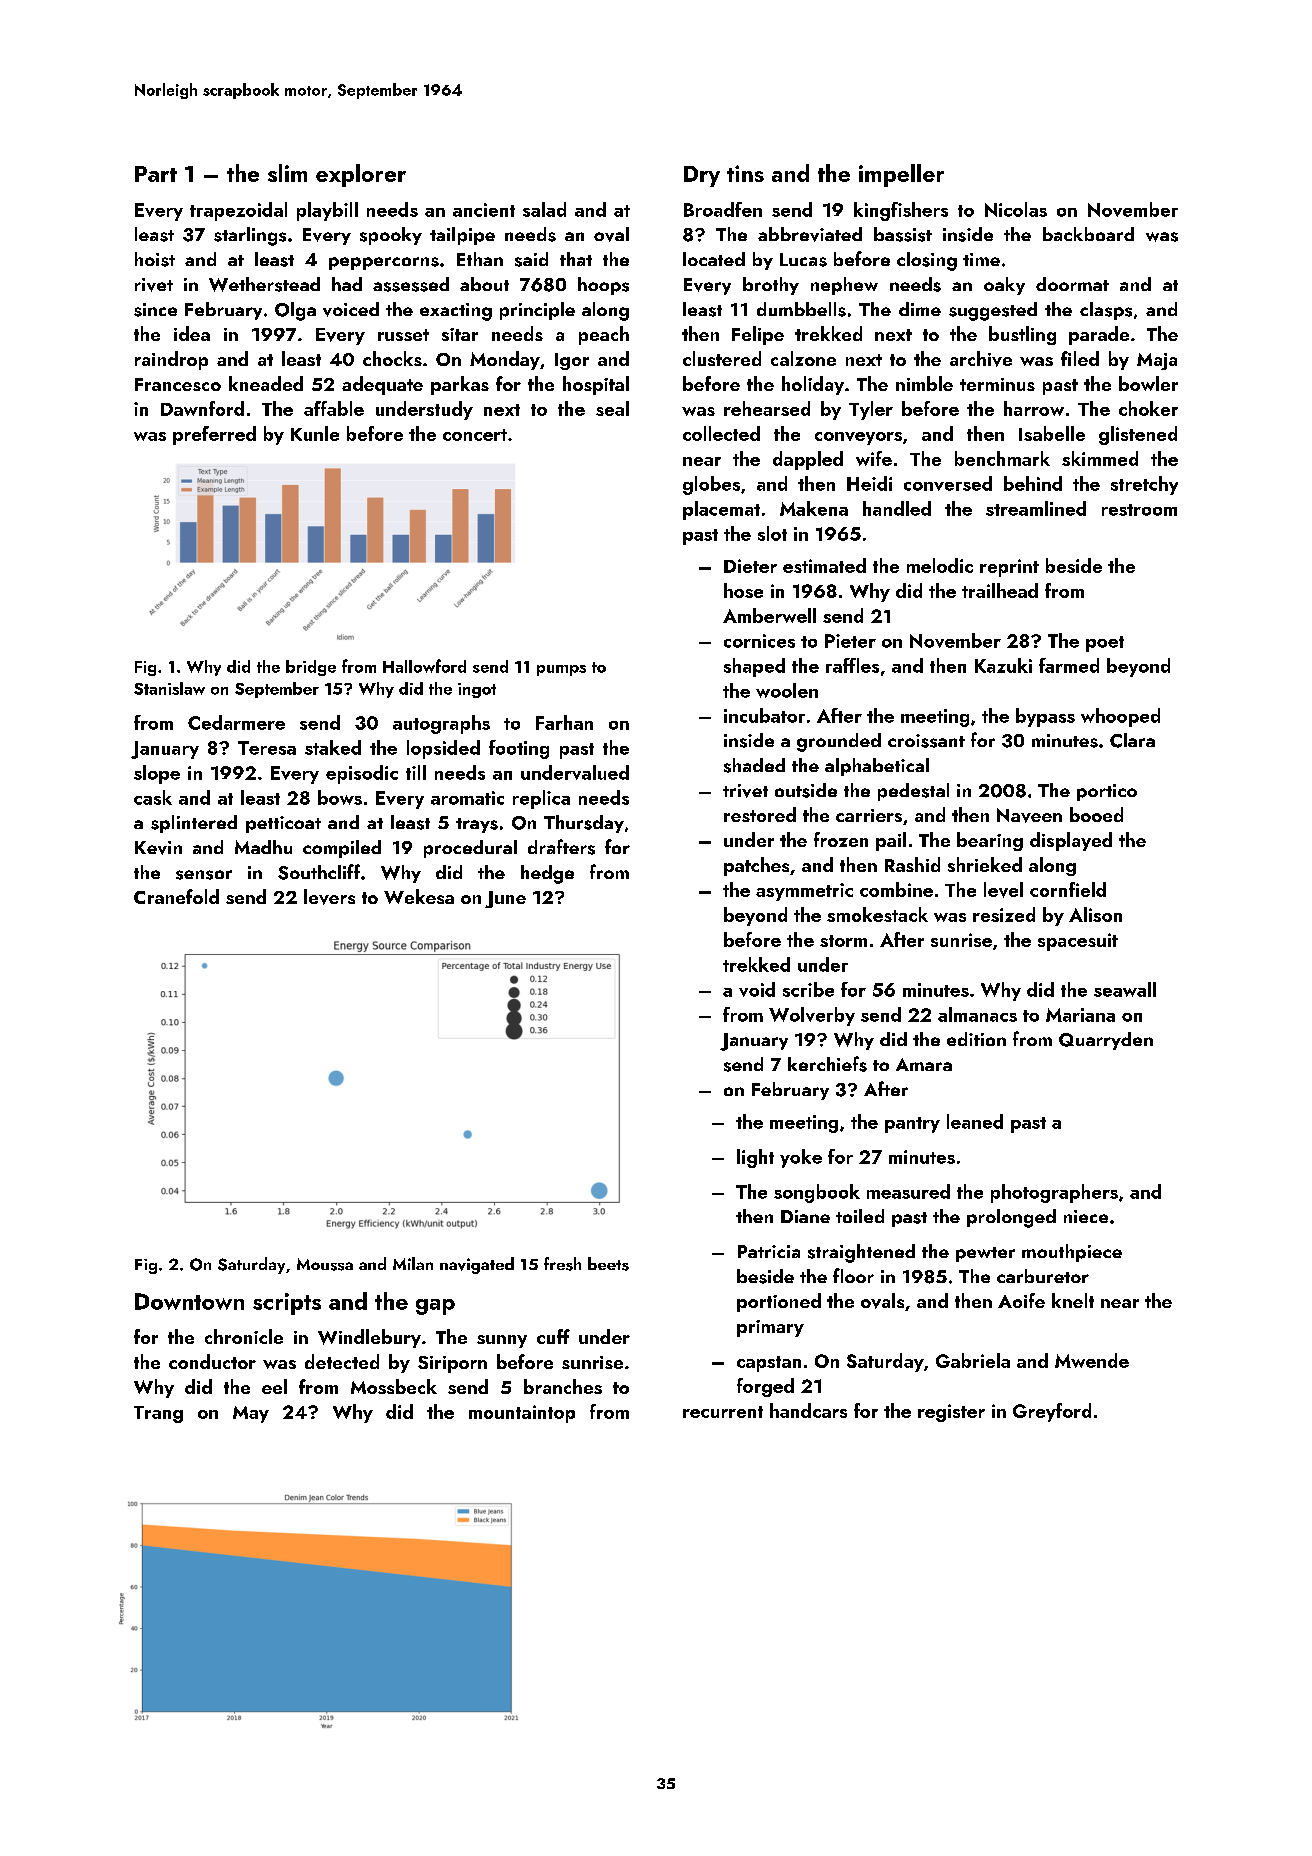 This screenshot has width=1312, height=1856. Describe the element at coordinates (214, 435) in the screenshot. I see `preferred` at that location.
